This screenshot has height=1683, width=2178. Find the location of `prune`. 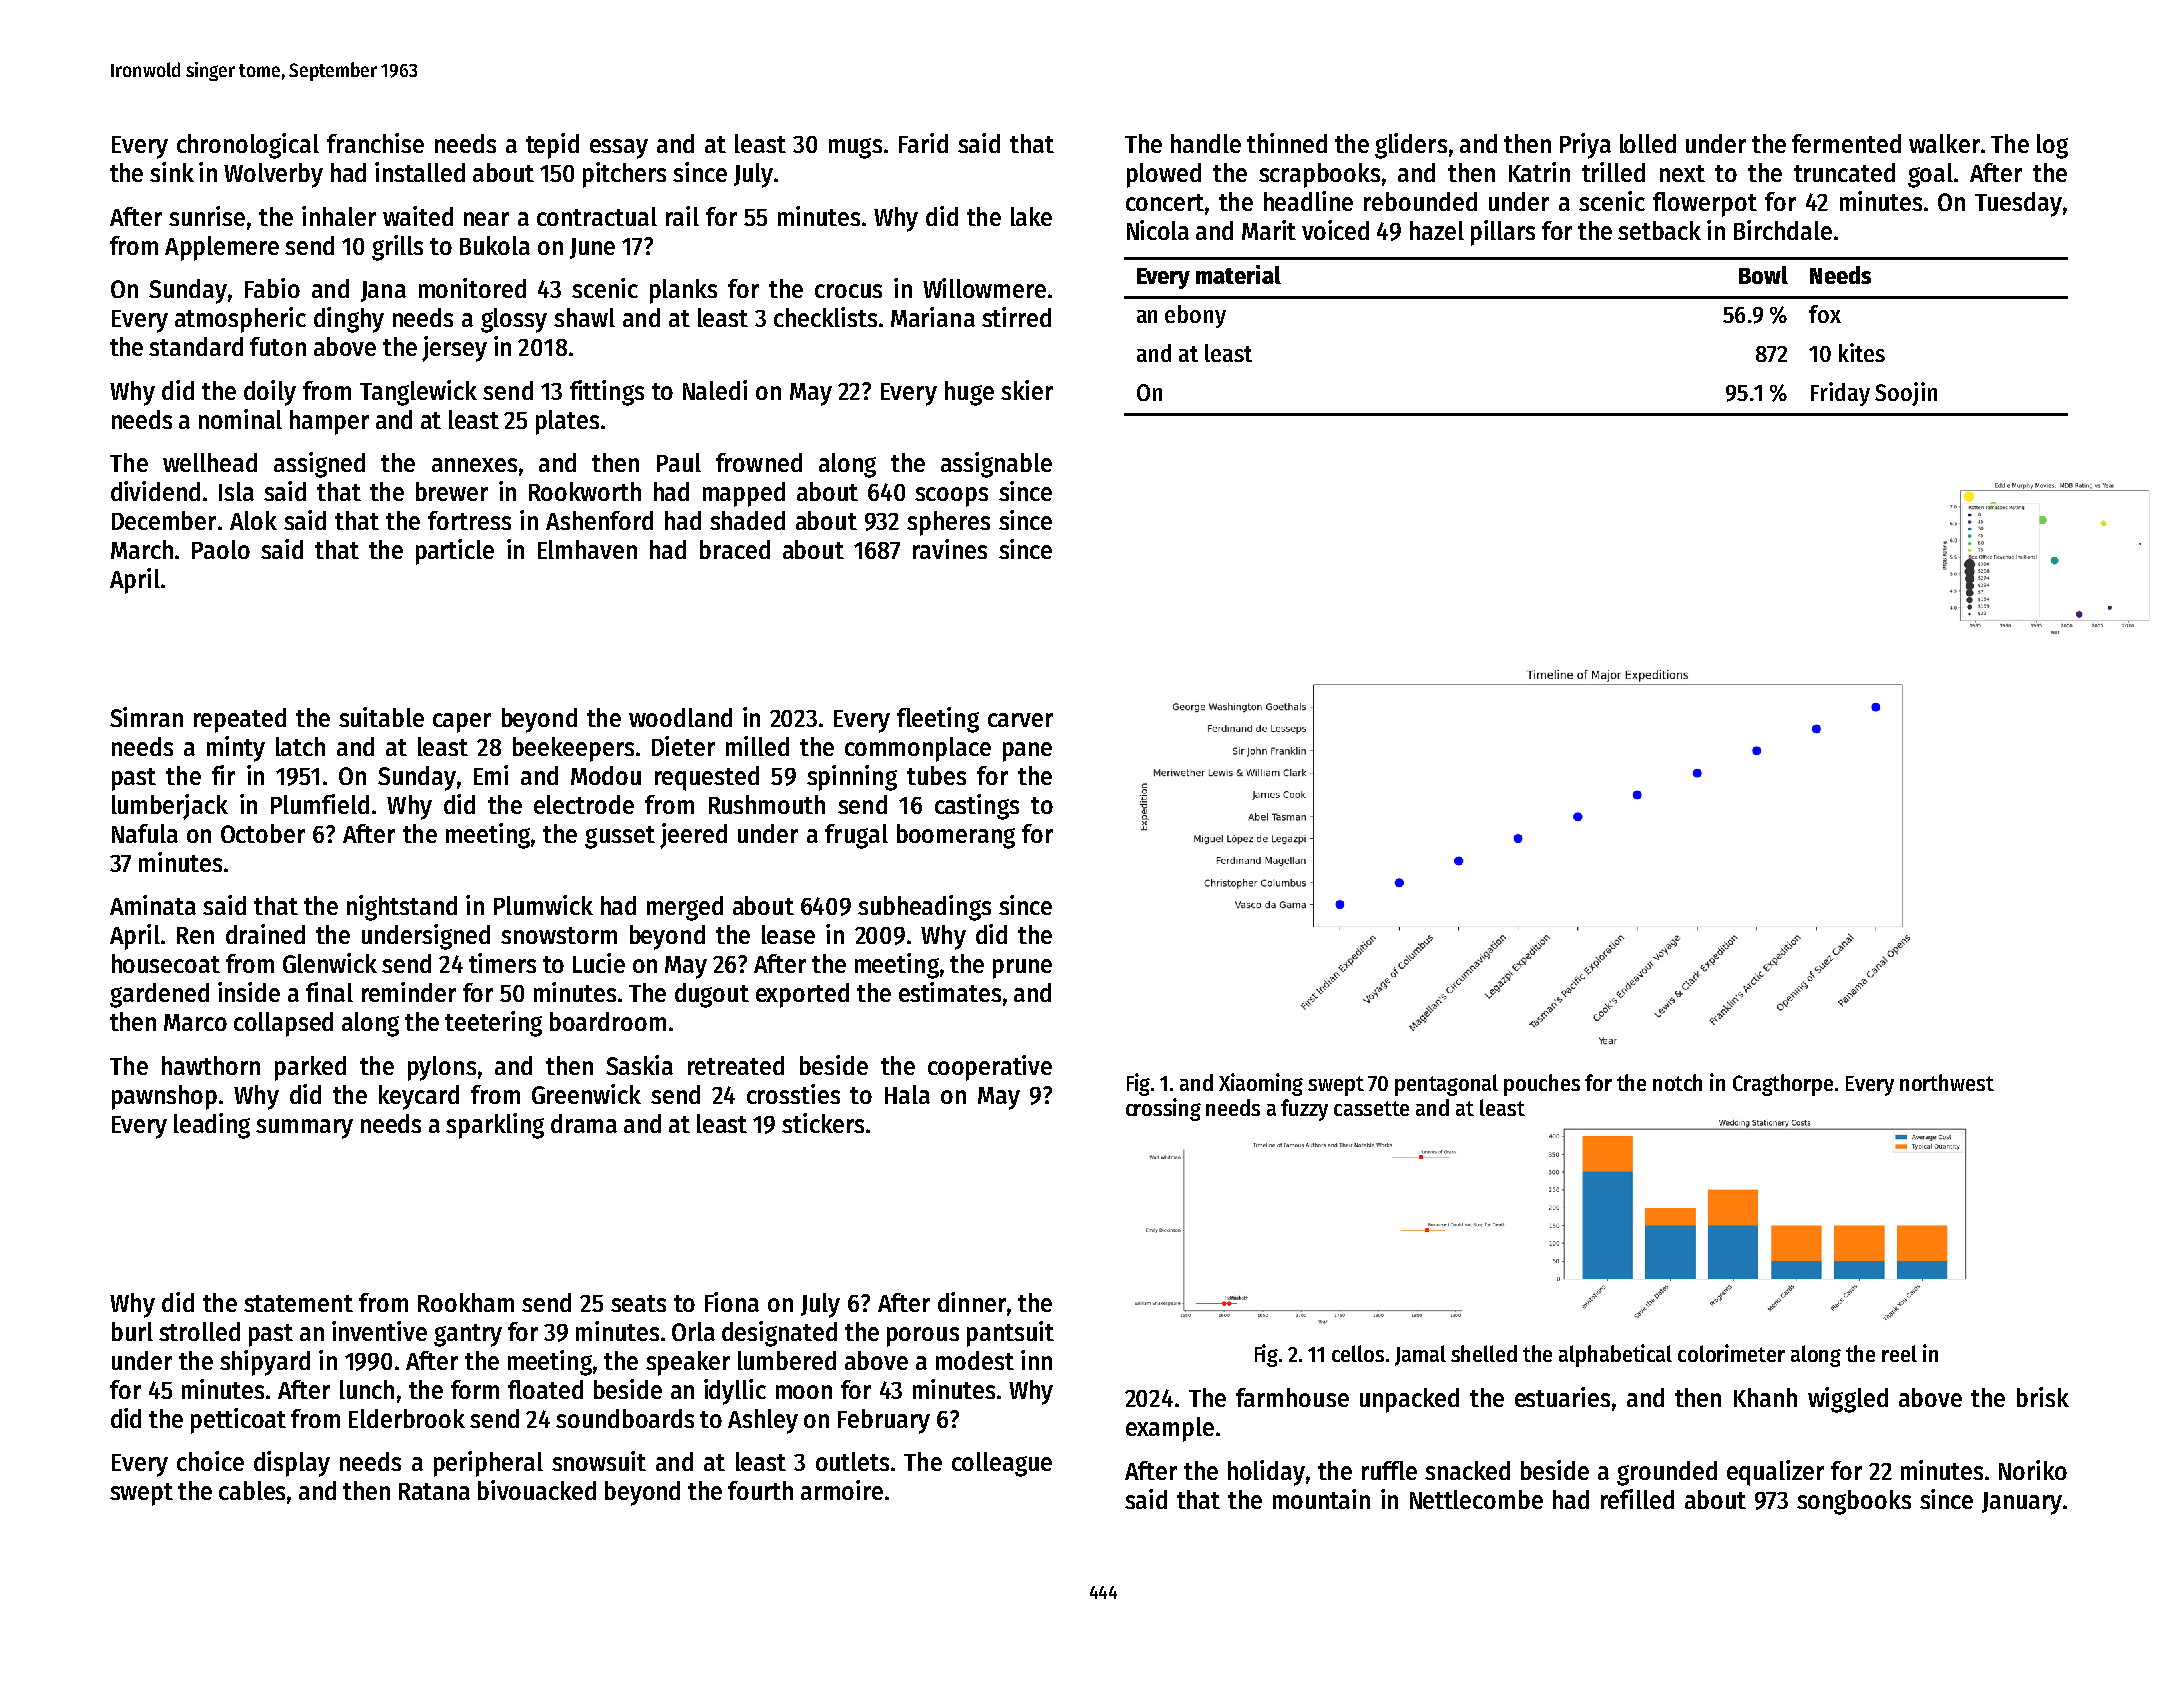

prune is located at coordinates (1022, 969).
